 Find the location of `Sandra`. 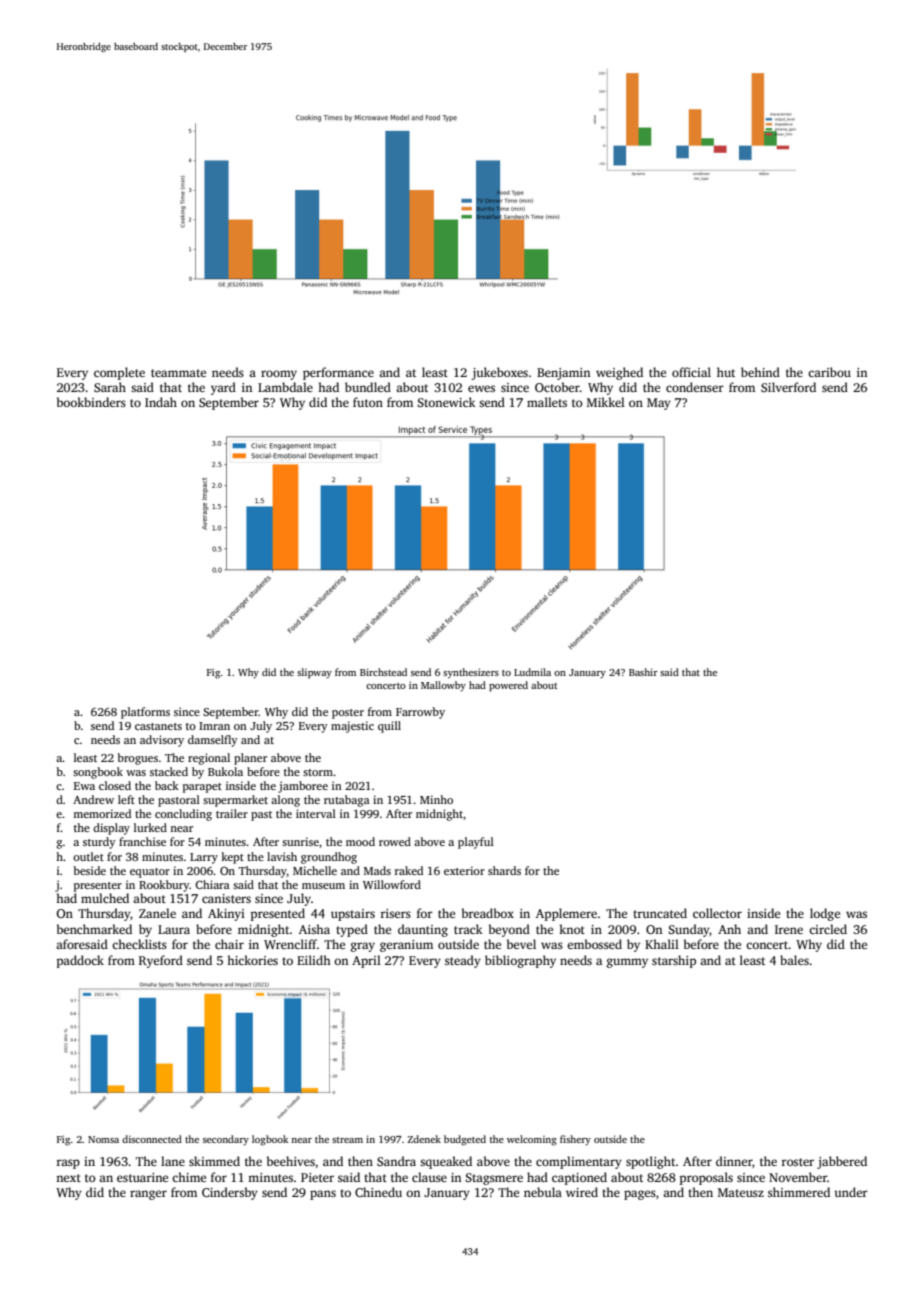

Sandra is located at coordinates (396, 1161).
